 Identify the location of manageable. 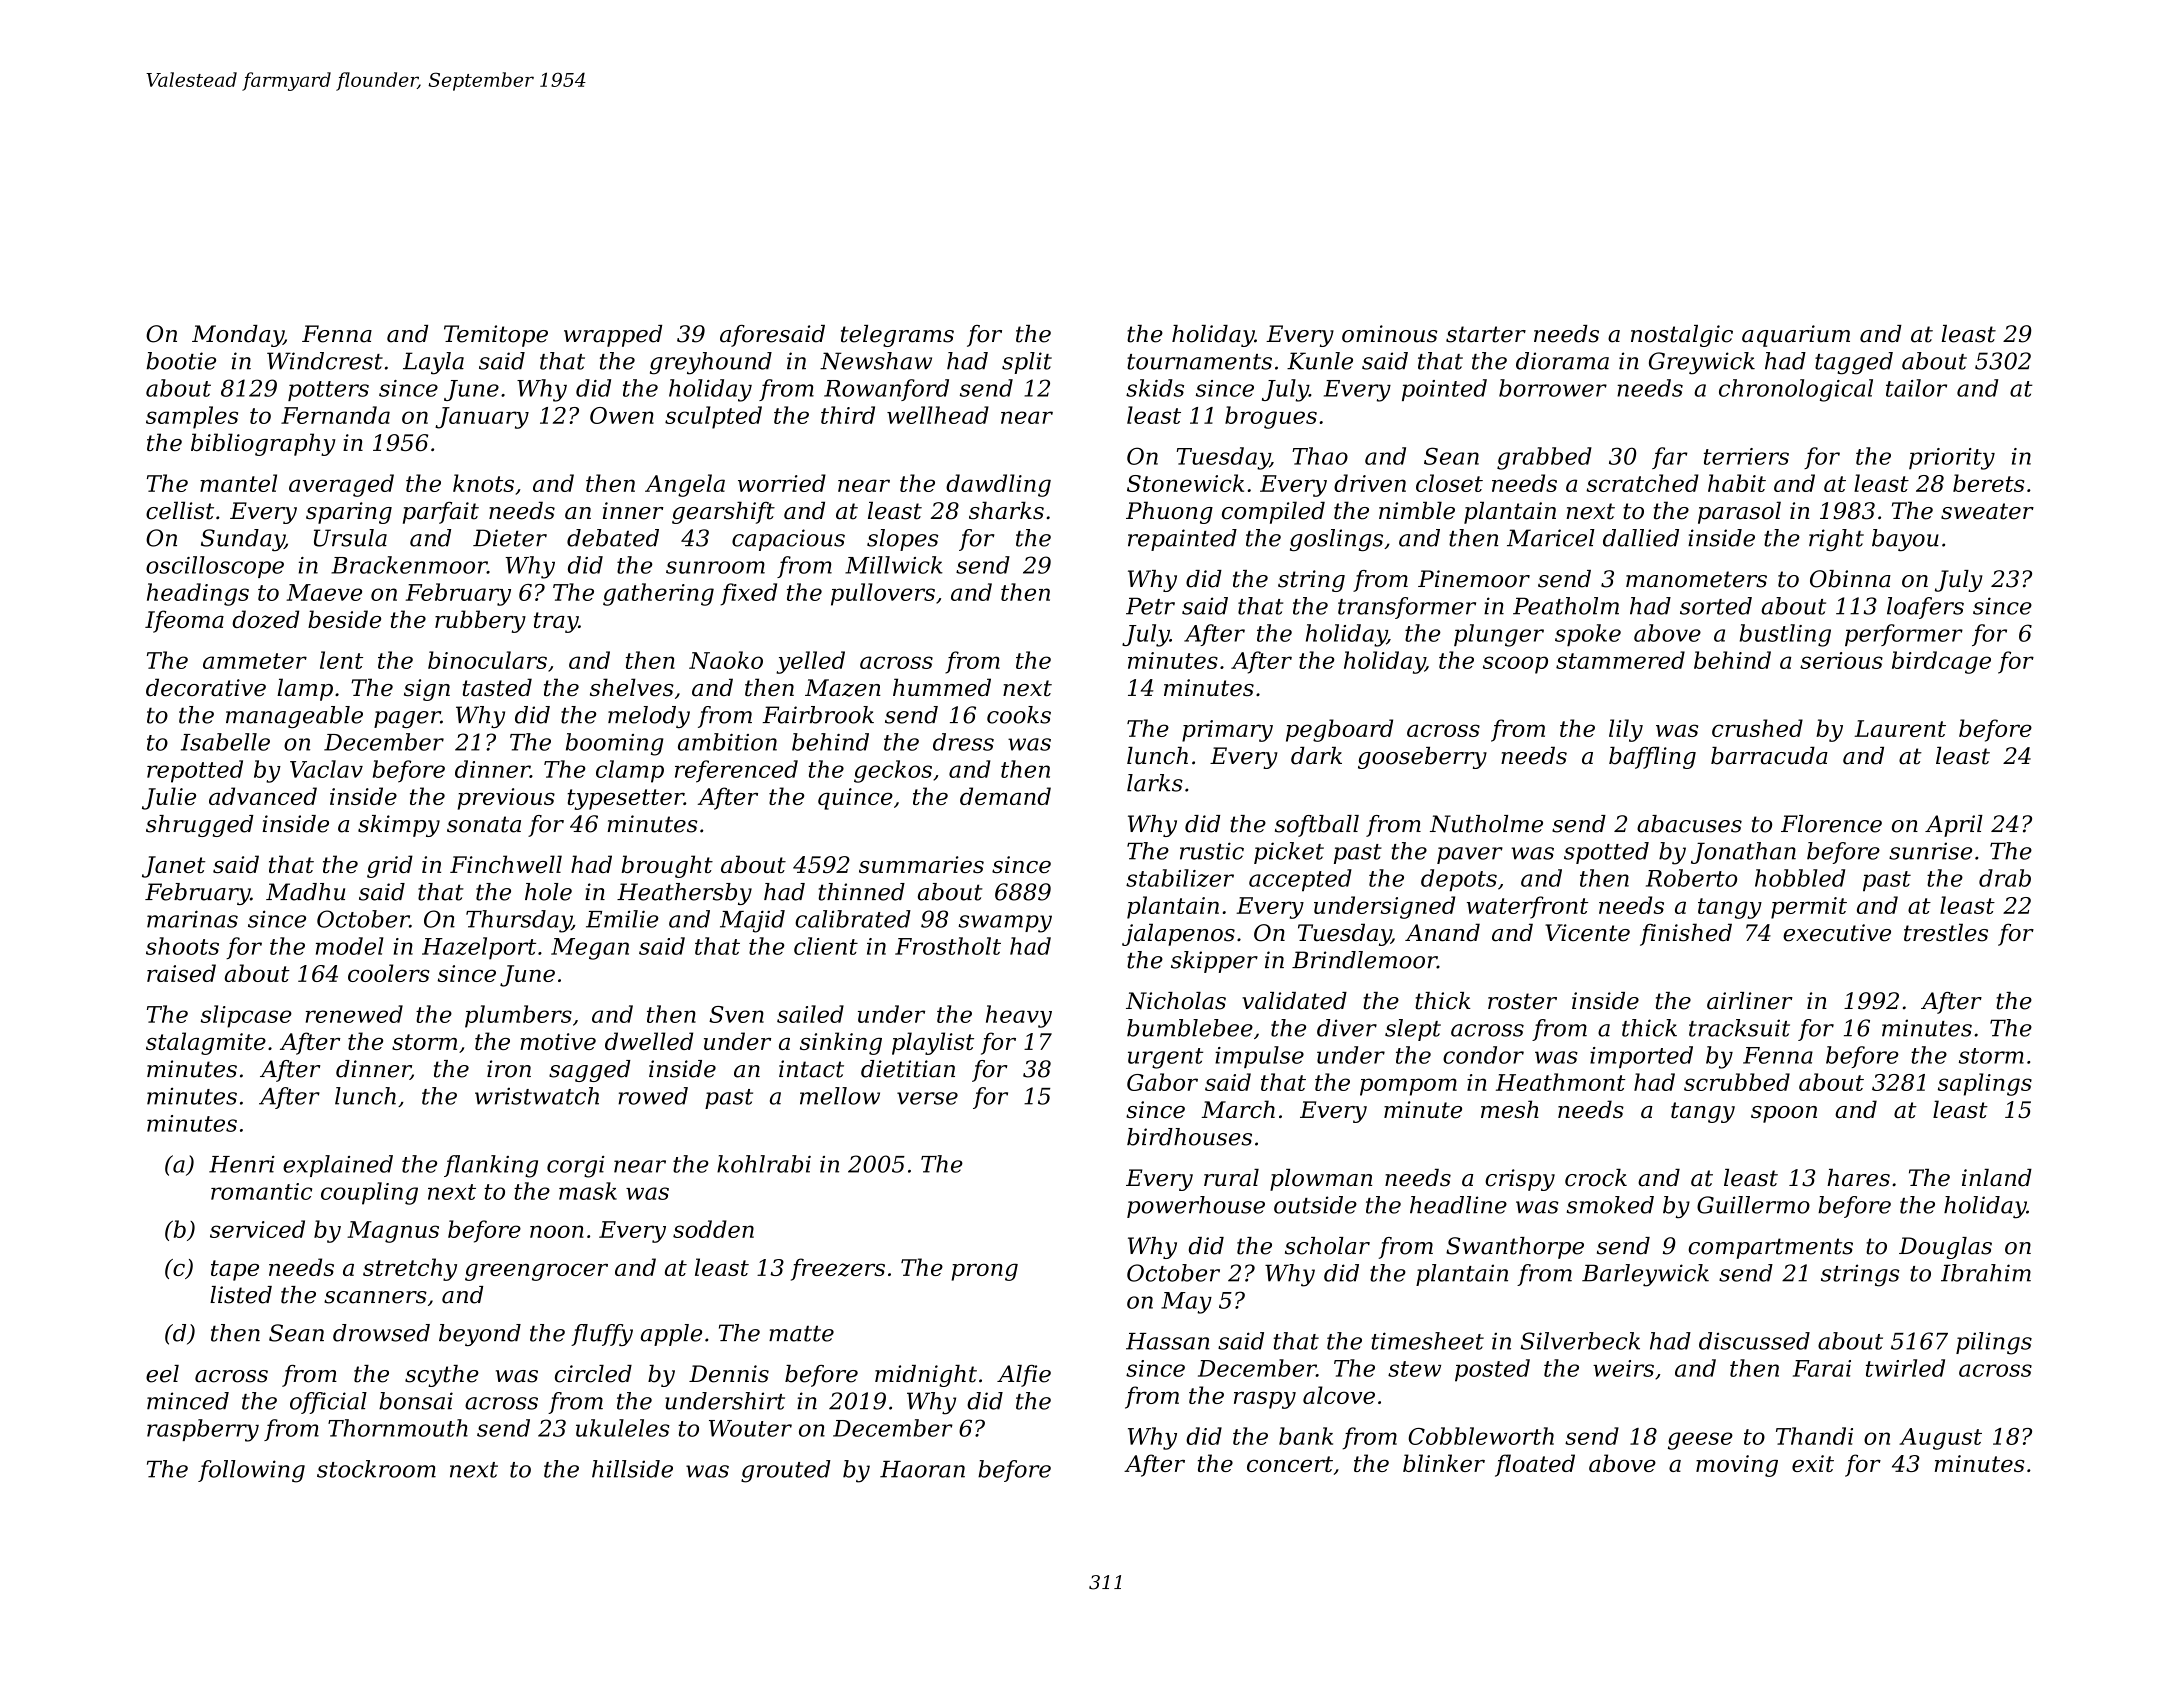
(294, 717).
